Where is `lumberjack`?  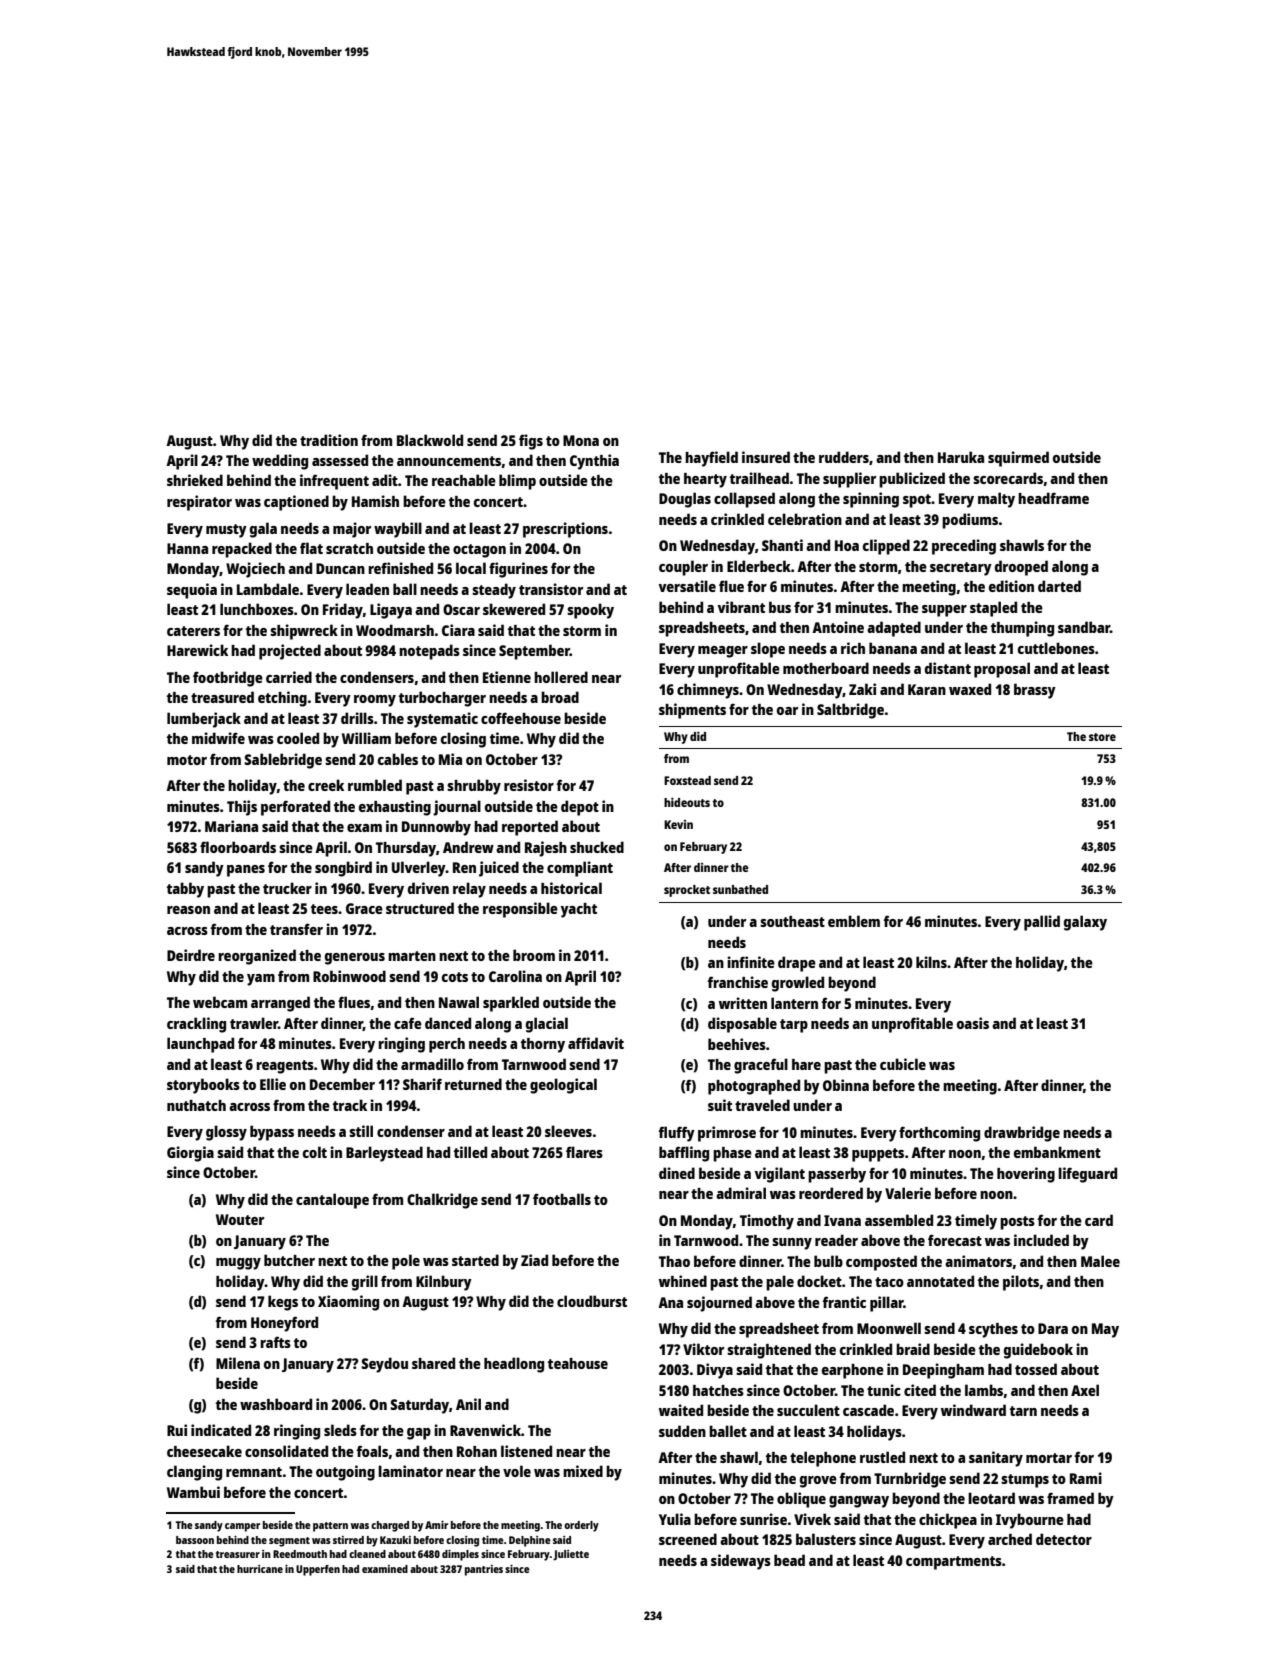
lumberjack is located at coordinates (204, 720).
